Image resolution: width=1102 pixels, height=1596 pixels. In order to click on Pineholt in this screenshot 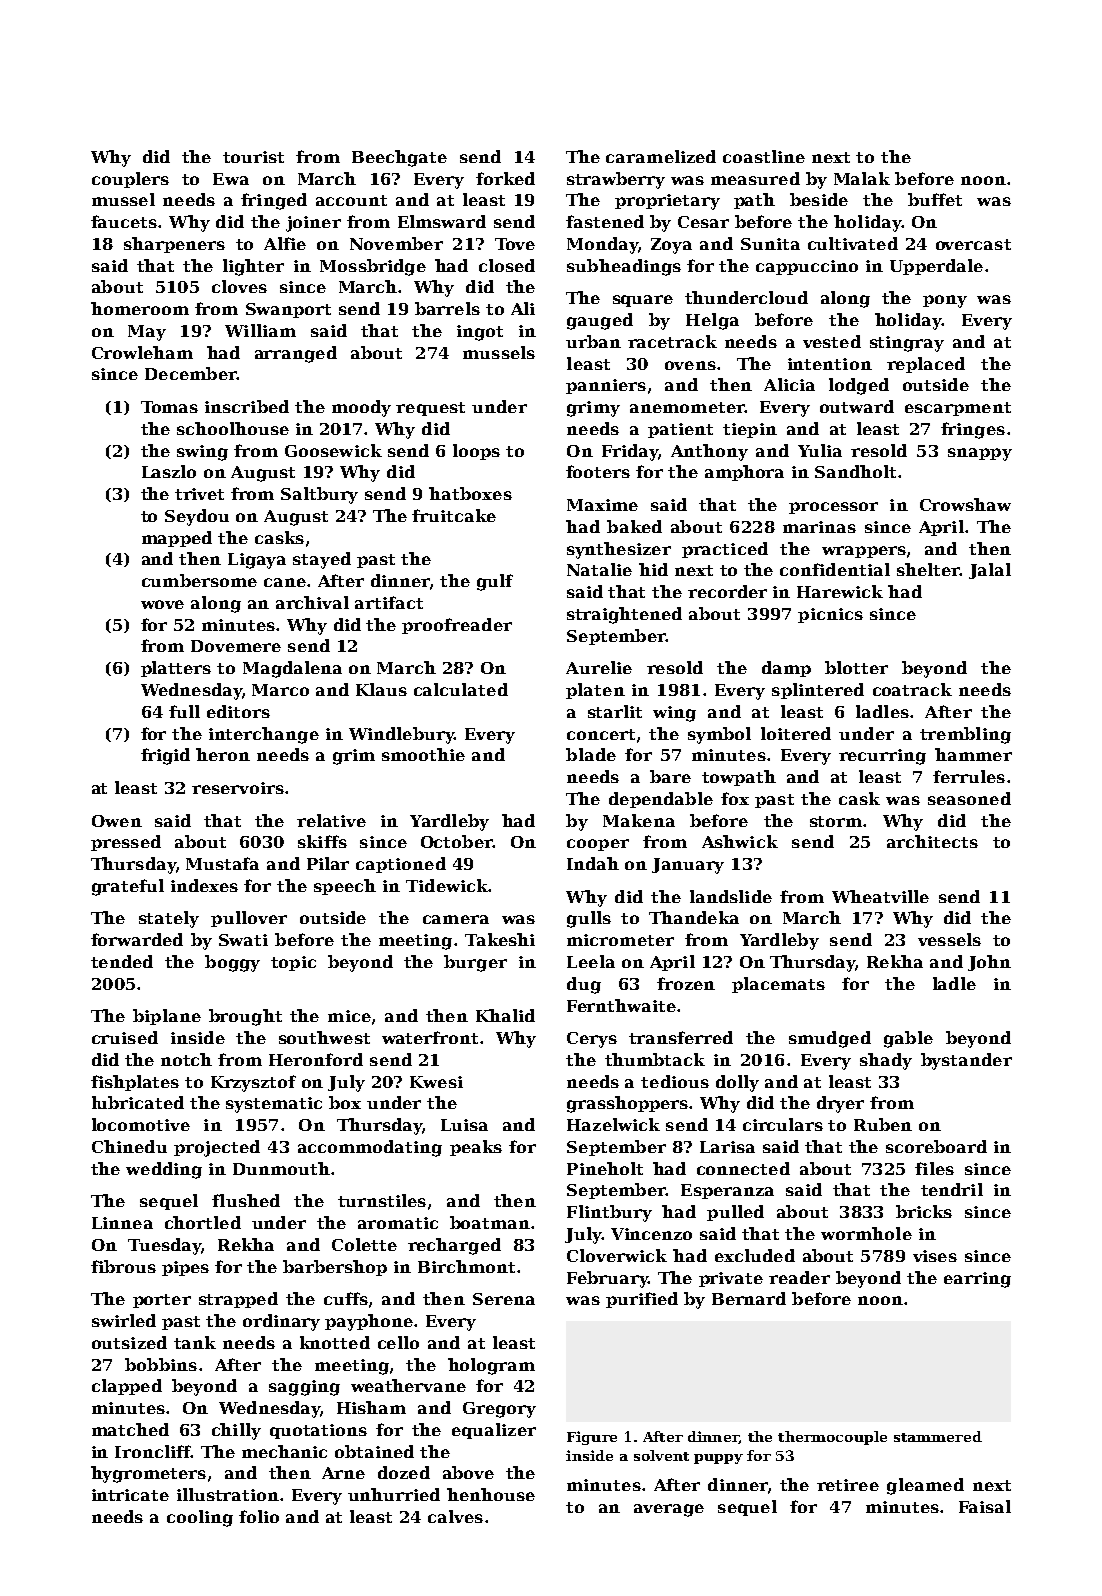, I will do `click(605, 1168)`.
